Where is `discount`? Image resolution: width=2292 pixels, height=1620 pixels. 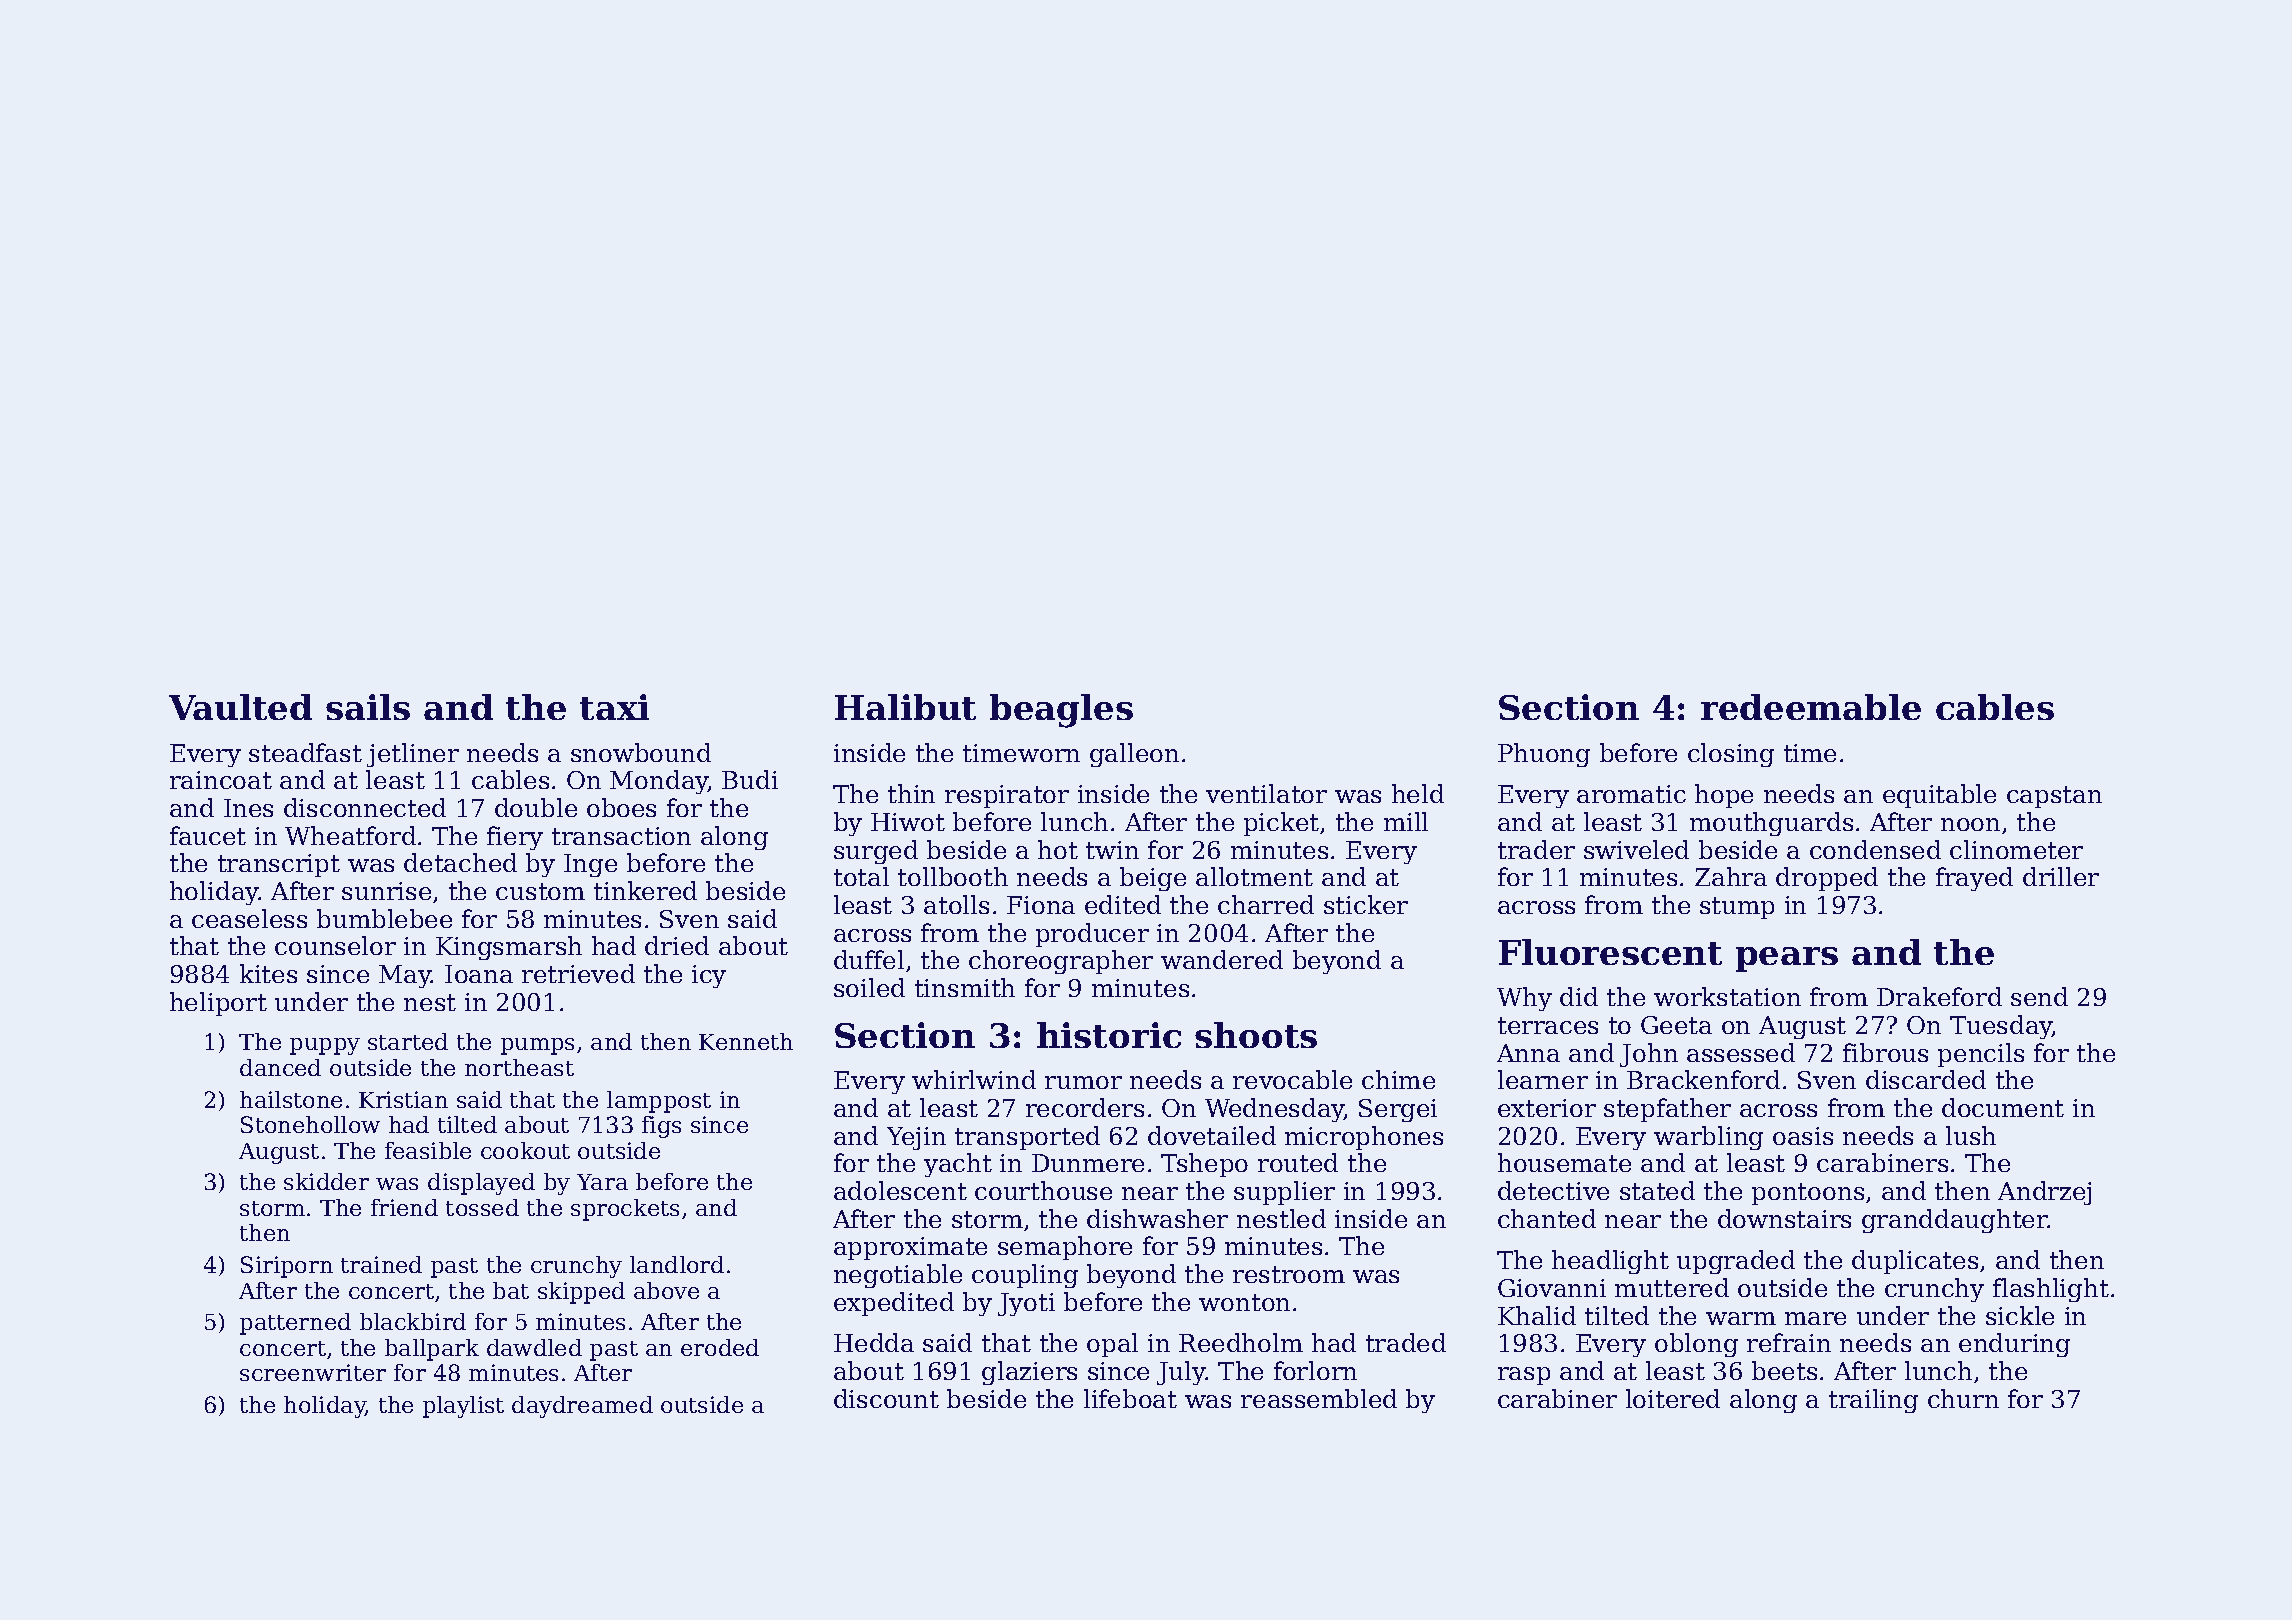 discount is located at coordinates (886, 1398).
